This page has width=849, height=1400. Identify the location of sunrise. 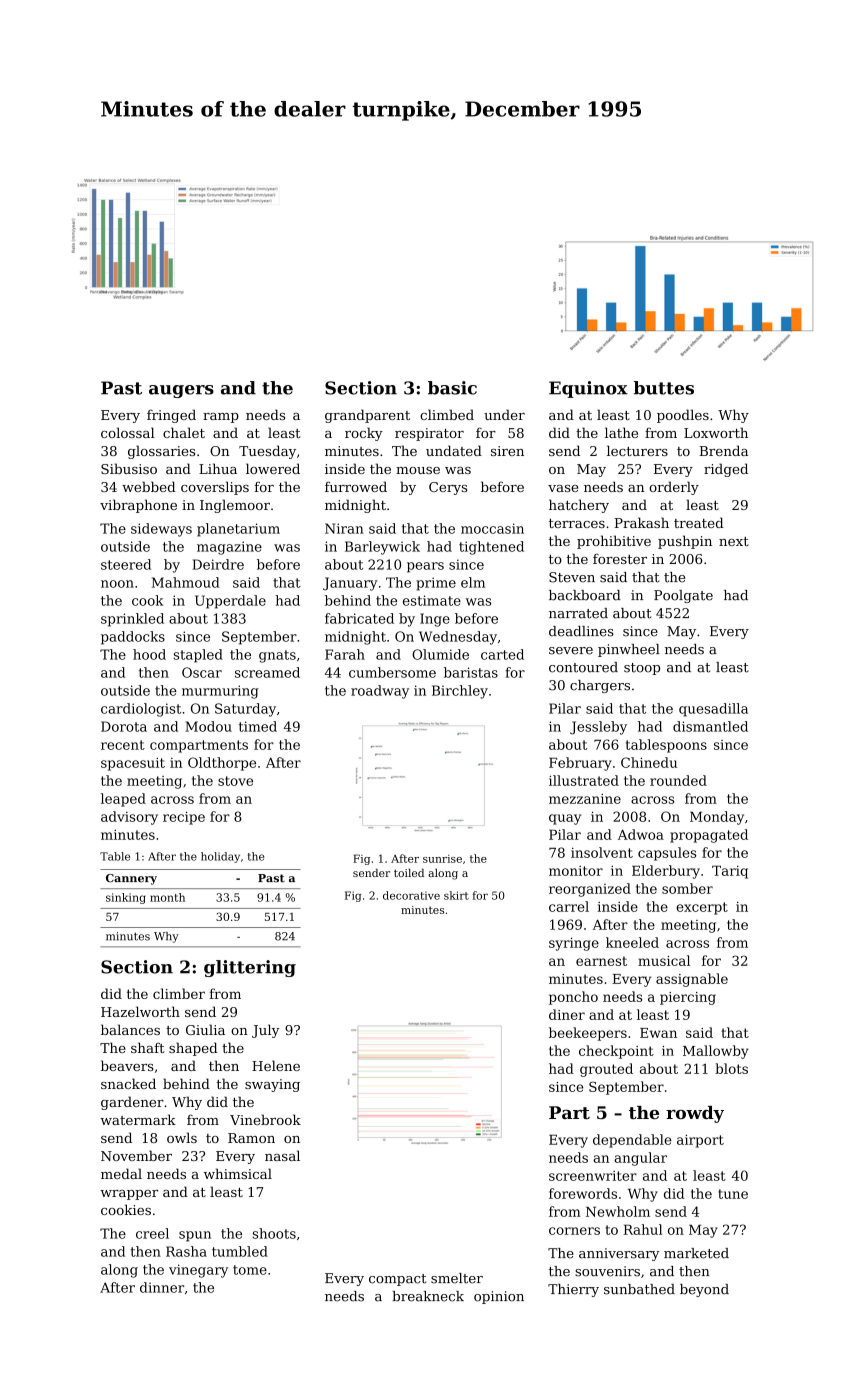
(442, 859).
